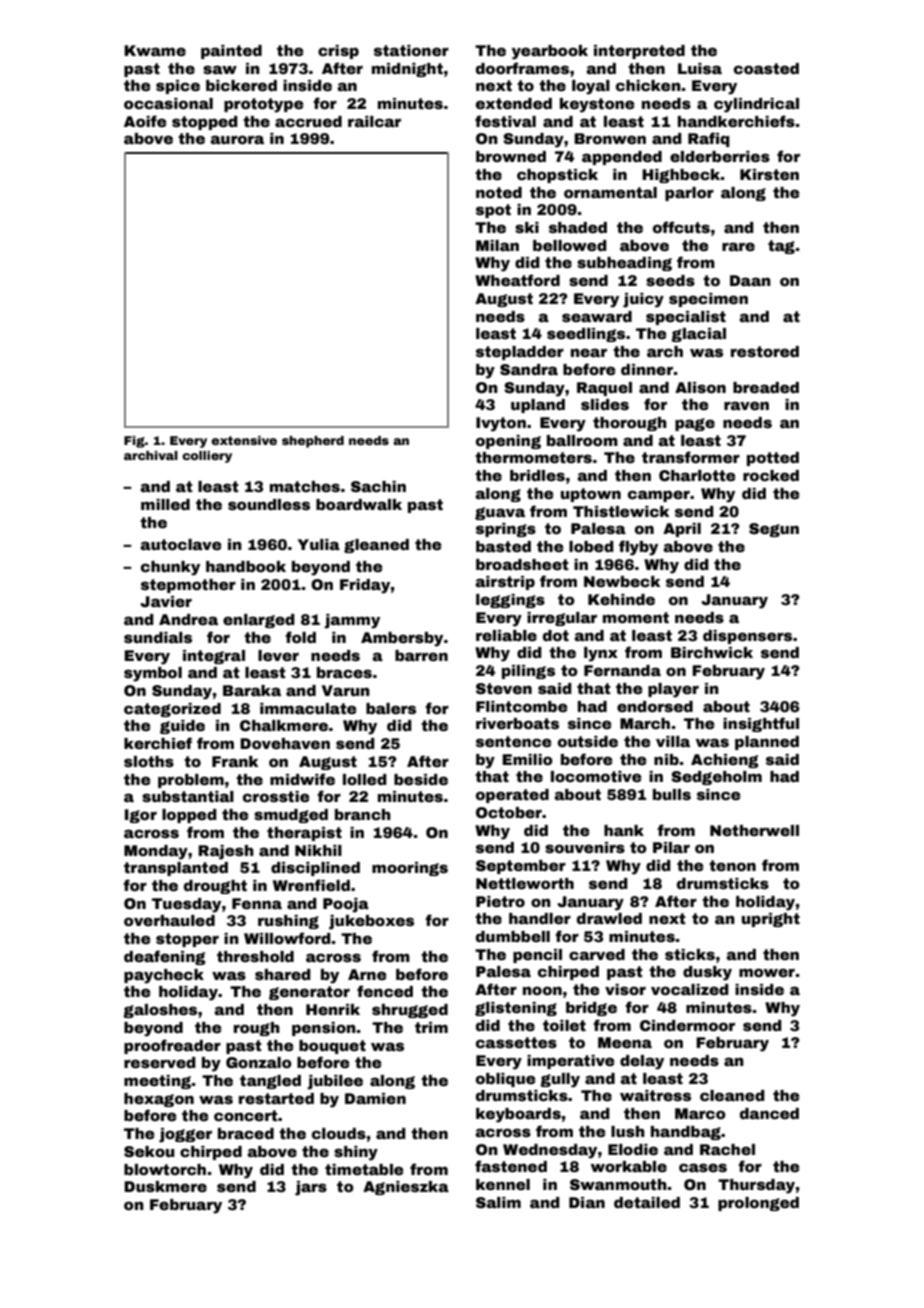 The image size is (924, 1308). What do you see at coordinates (639, 52) in the screenshot?
I see `interpreted` at bounding box center [639, 52].
